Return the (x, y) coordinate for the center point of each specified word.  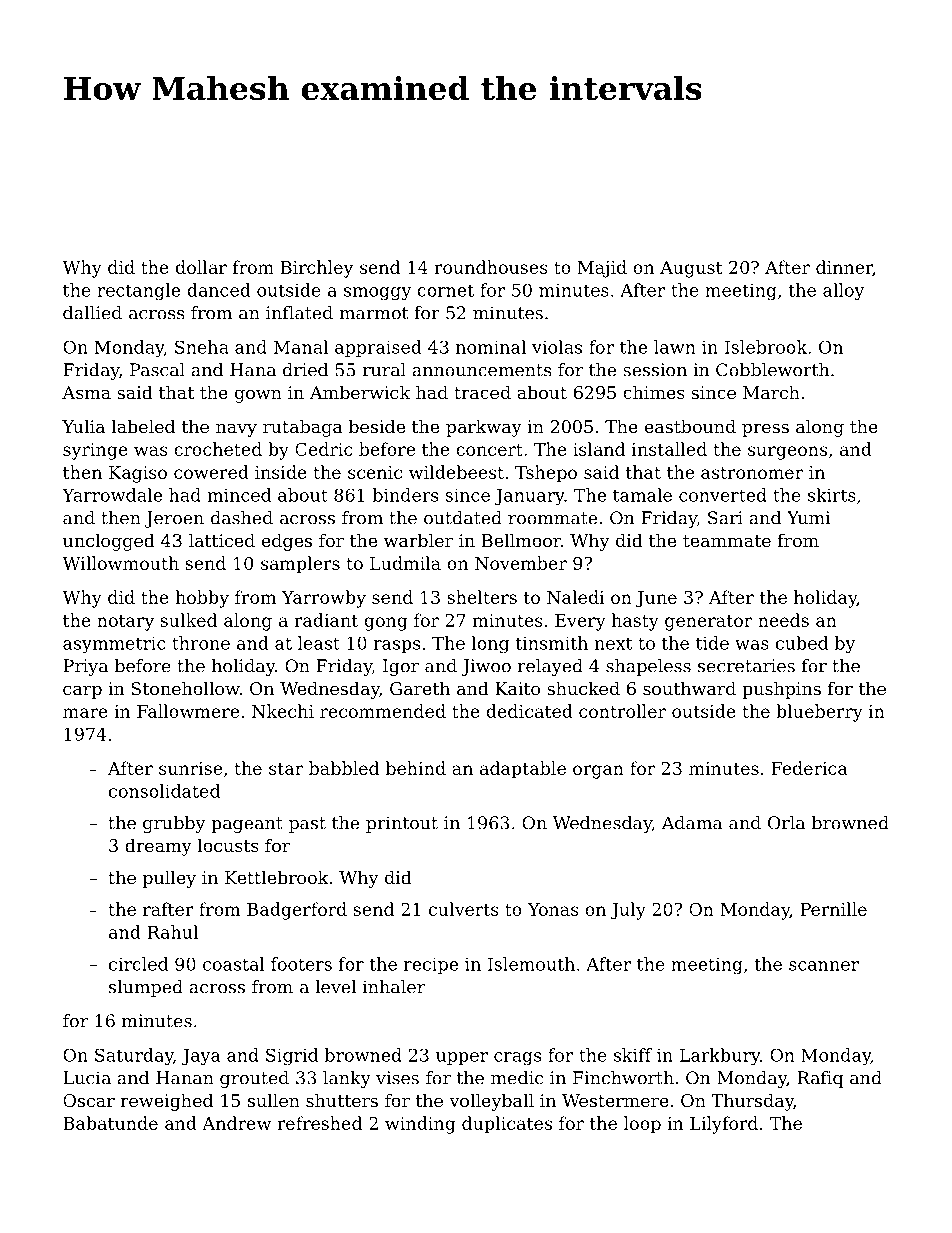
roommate (552, 518)
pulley (169, 879)
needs (783, 620)
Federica (809, 768)
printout (402, 824)
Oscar (89, 1100)
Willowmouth (120, 563)
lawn (675, 347)
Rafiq (820, 1079)
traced (482, 392)
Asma (86, 392)
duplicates (507, 1125)
